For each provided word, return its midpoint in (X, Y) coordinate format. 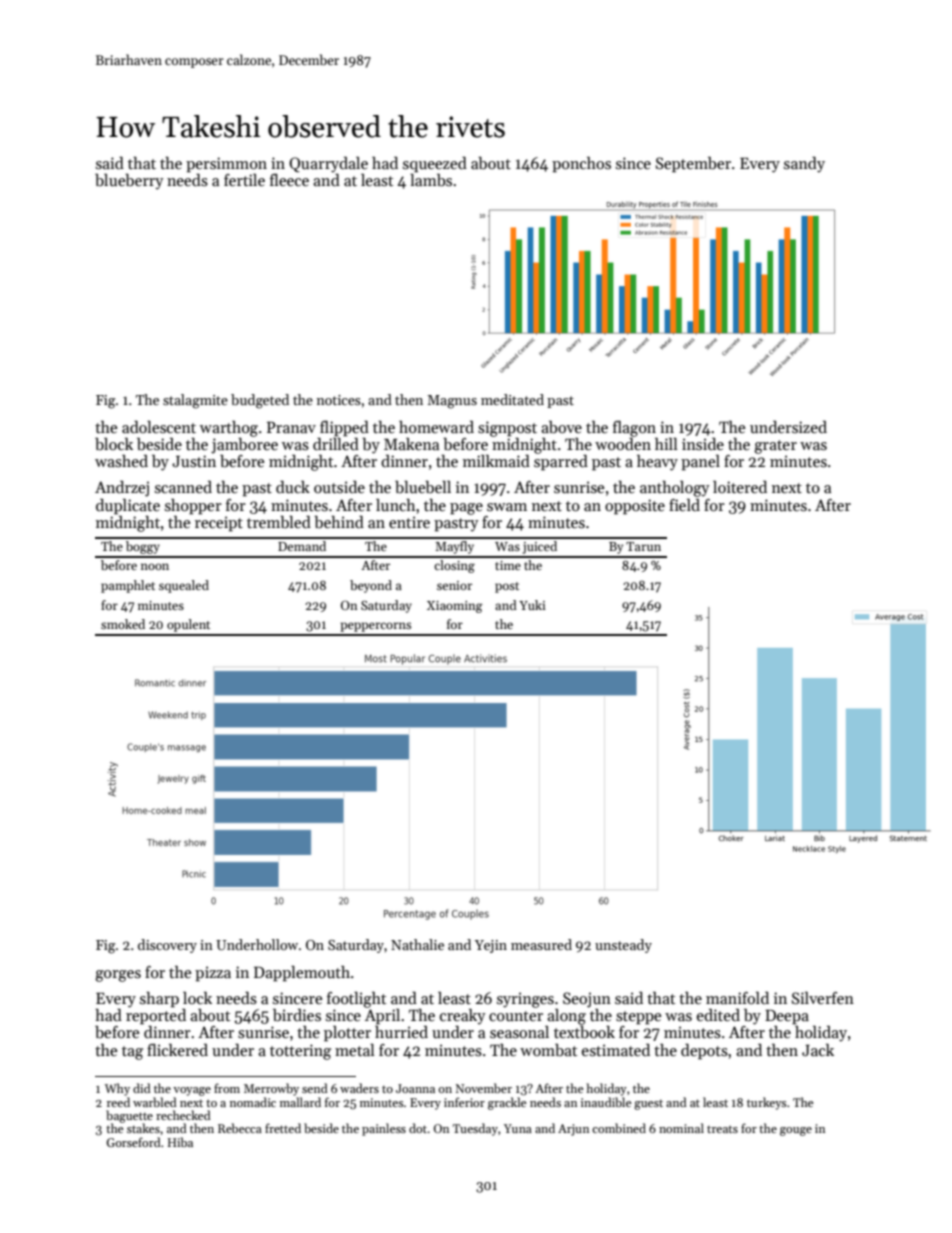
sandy (804, 165)
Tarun (643, 546)
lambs (431, 180)
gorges (118, 976)
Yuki (532, 605)
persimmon (226, 165)
